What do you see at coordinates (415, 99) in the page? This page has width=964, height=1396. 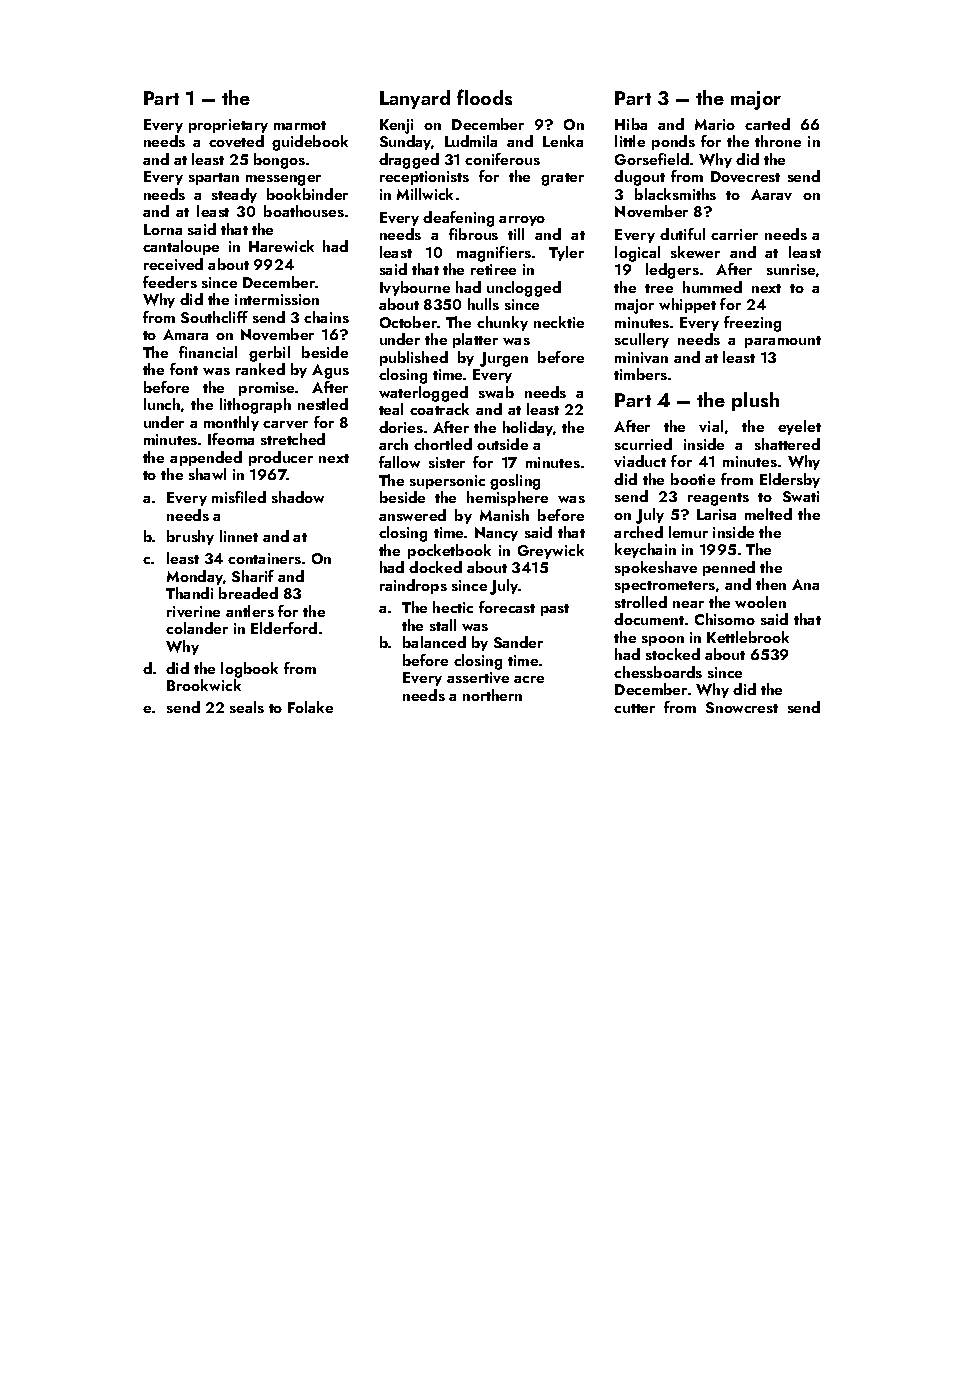 I see `Lanyard` at bounding box center [415, 99].
